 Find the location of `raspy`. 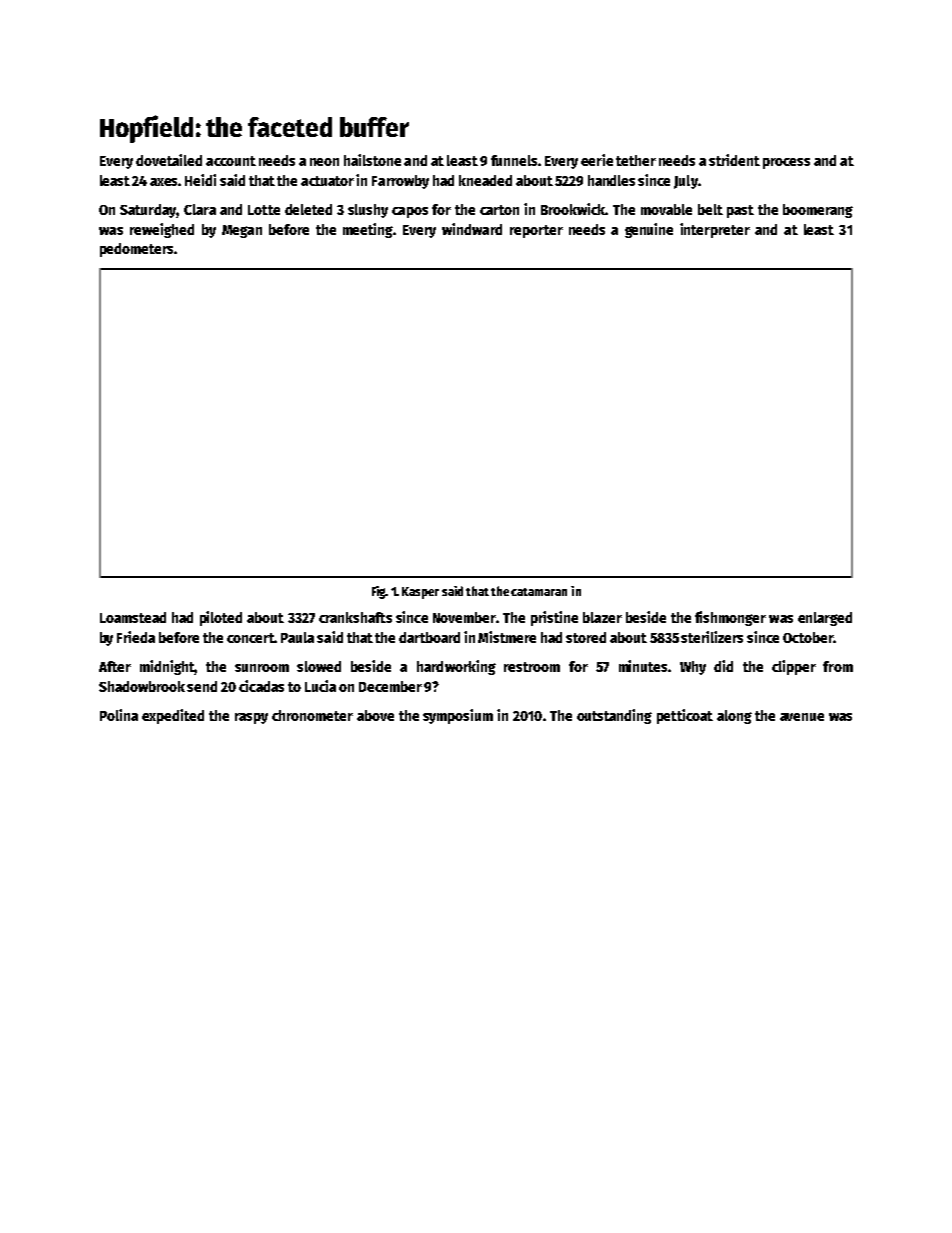

raspy is located at coordinates (251, 718).
